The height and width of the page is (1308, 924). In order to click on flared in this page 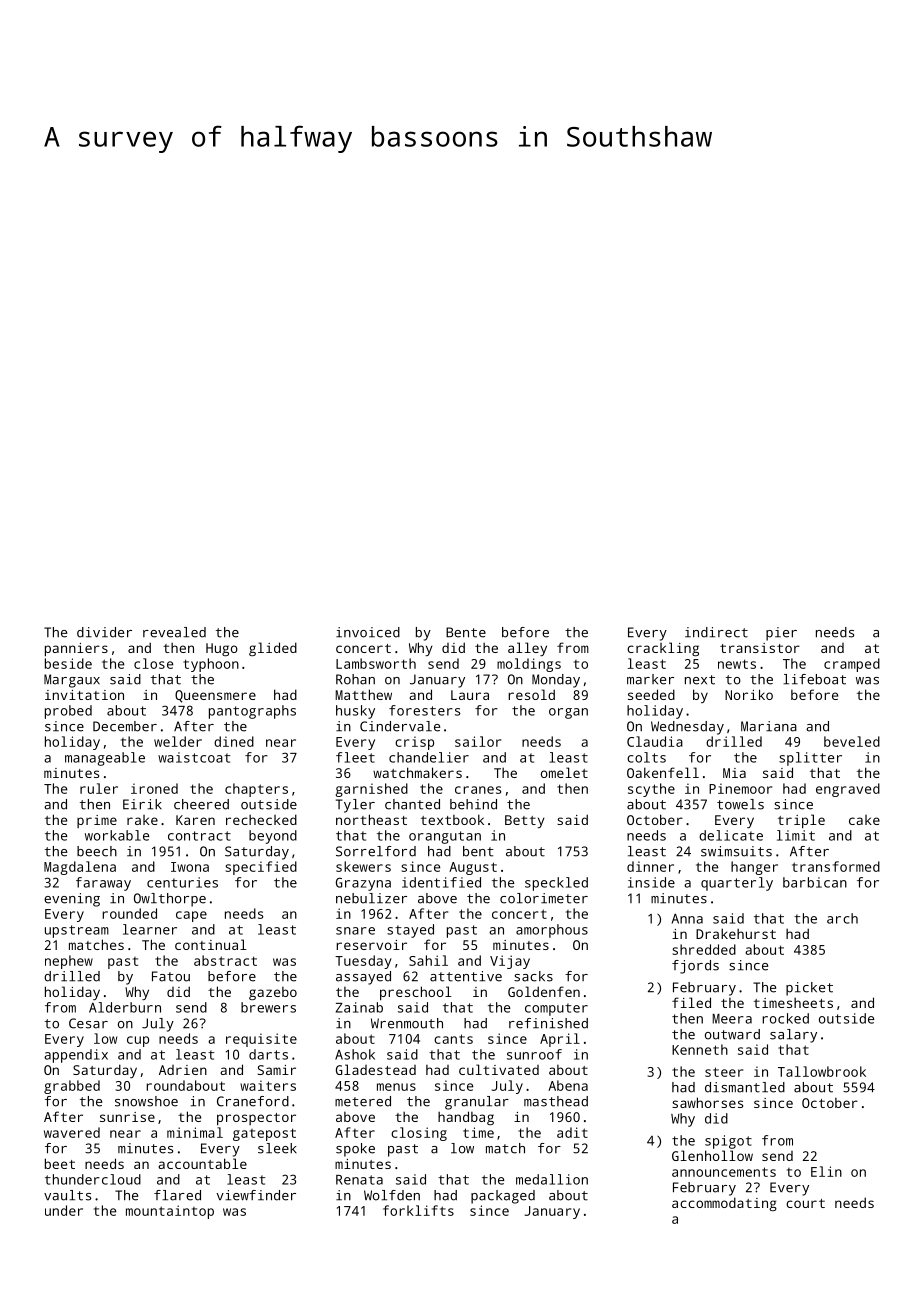, I will do `click(177, 1195)`.
